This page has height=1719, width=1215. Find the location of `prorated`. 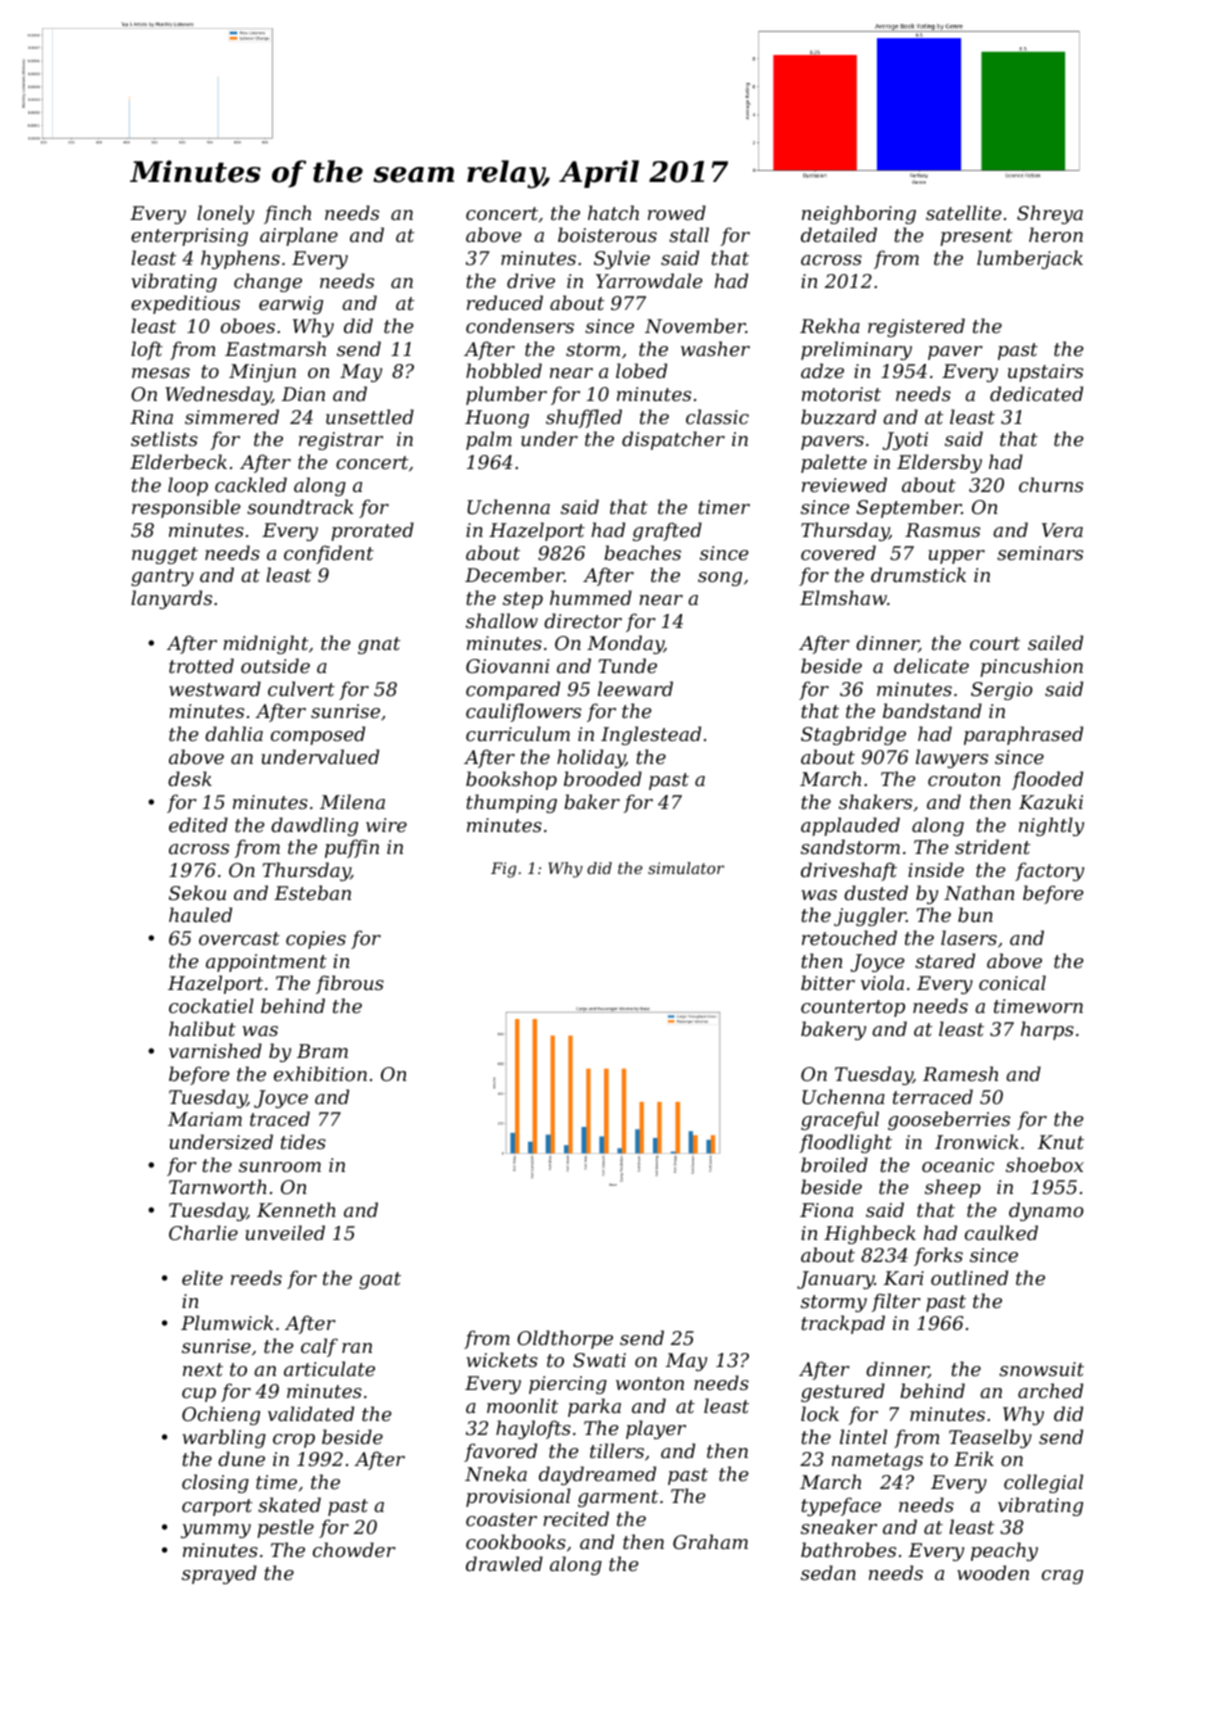

prorated is located at coordinates (372, 531).
